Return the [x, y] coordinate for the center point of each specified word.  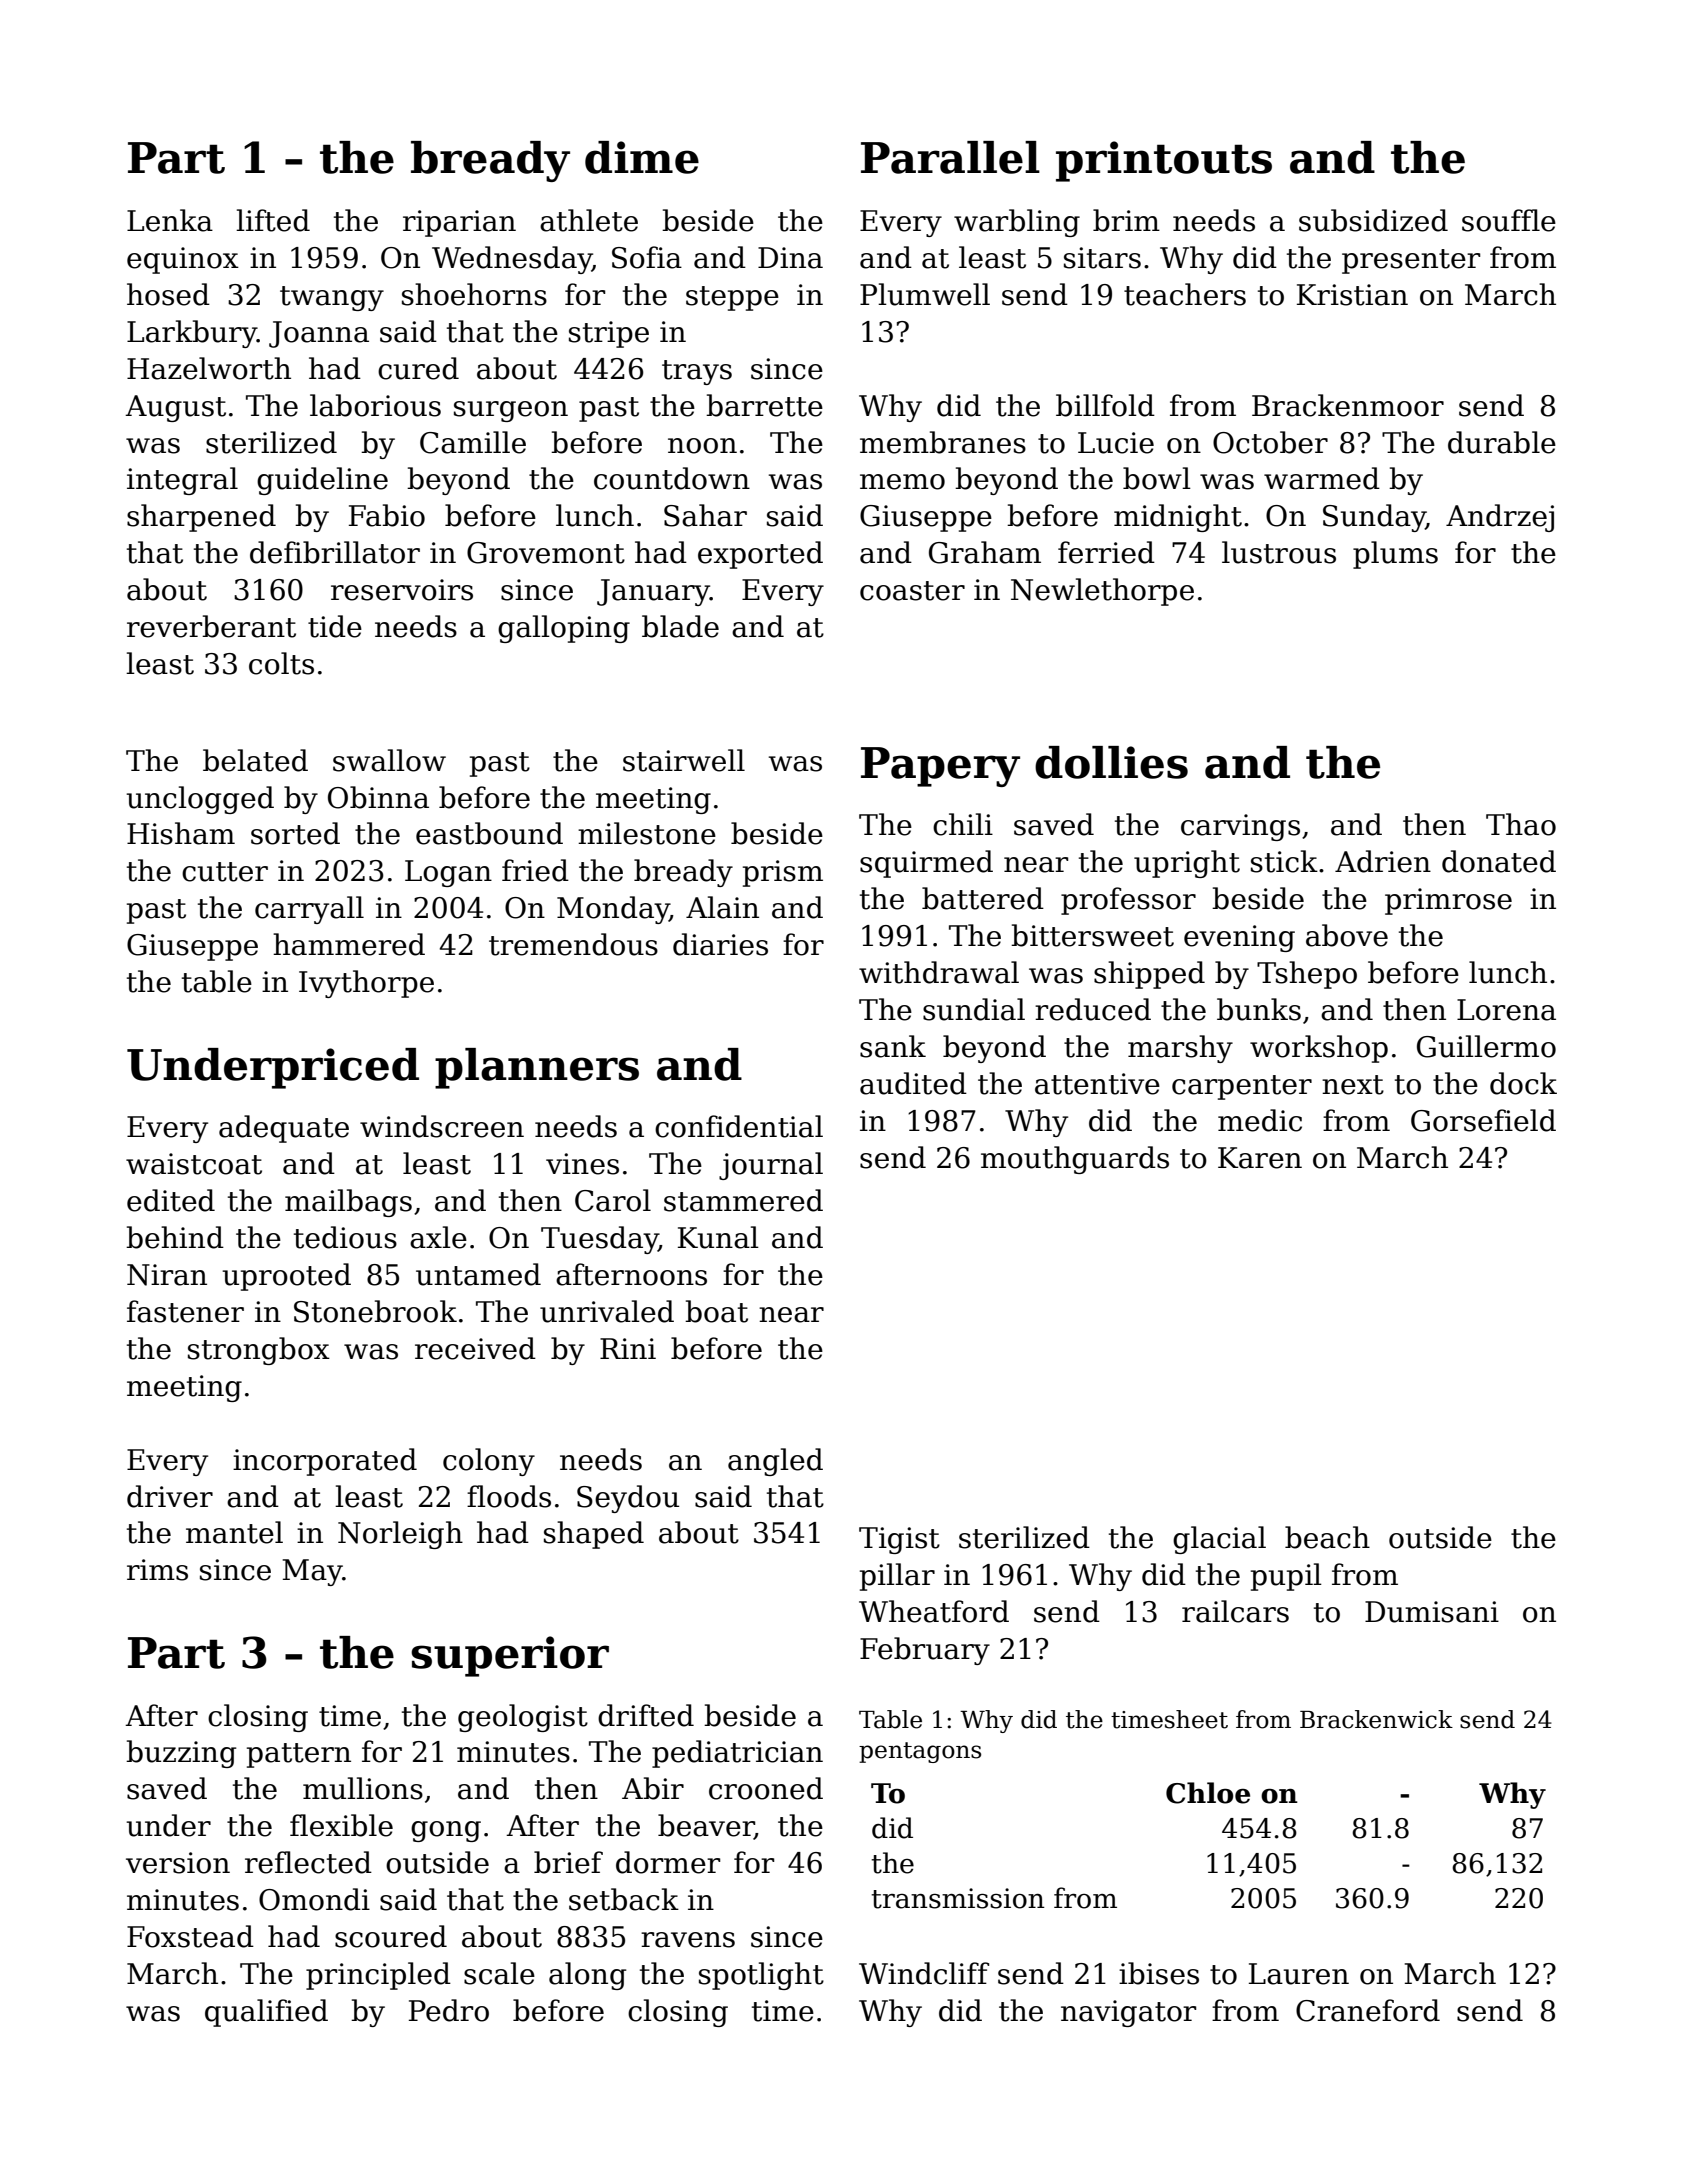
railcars [1235, 1611]
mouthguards [1075, 1160]
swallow [389, 760]
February [925, 1651]
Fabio [387, 515]
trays [697, 372]
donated [1499, 861]
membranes [943, 442]
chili [963, 824]
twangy [332, 298]
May [313, 1572]
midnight [1178, 518]
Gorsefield [1483, 1120]
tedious [345, 1237]
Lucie [1116, 443]
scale [499, 1973]
